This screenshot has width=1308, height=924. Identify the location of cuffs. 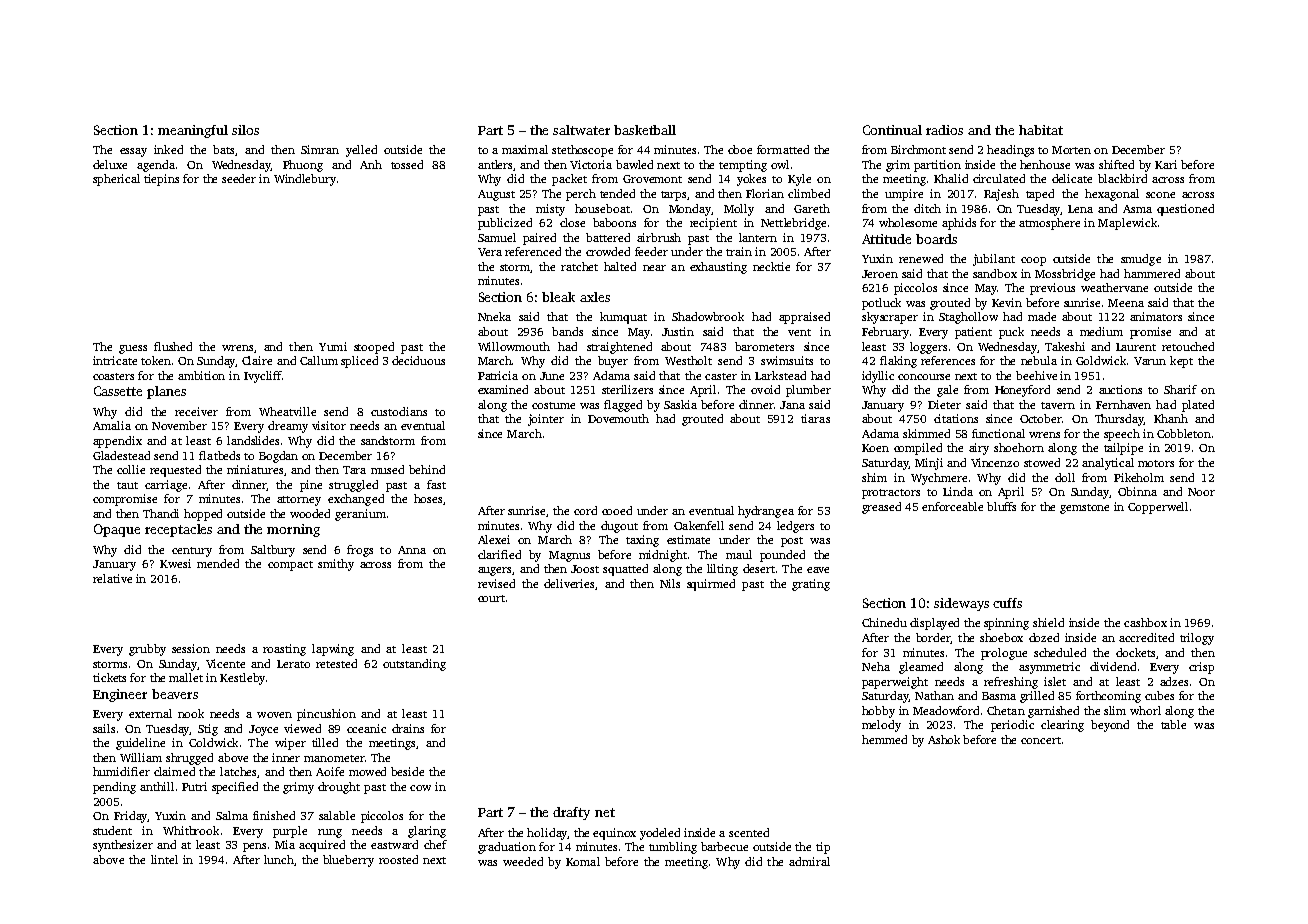
(1007, 603).
